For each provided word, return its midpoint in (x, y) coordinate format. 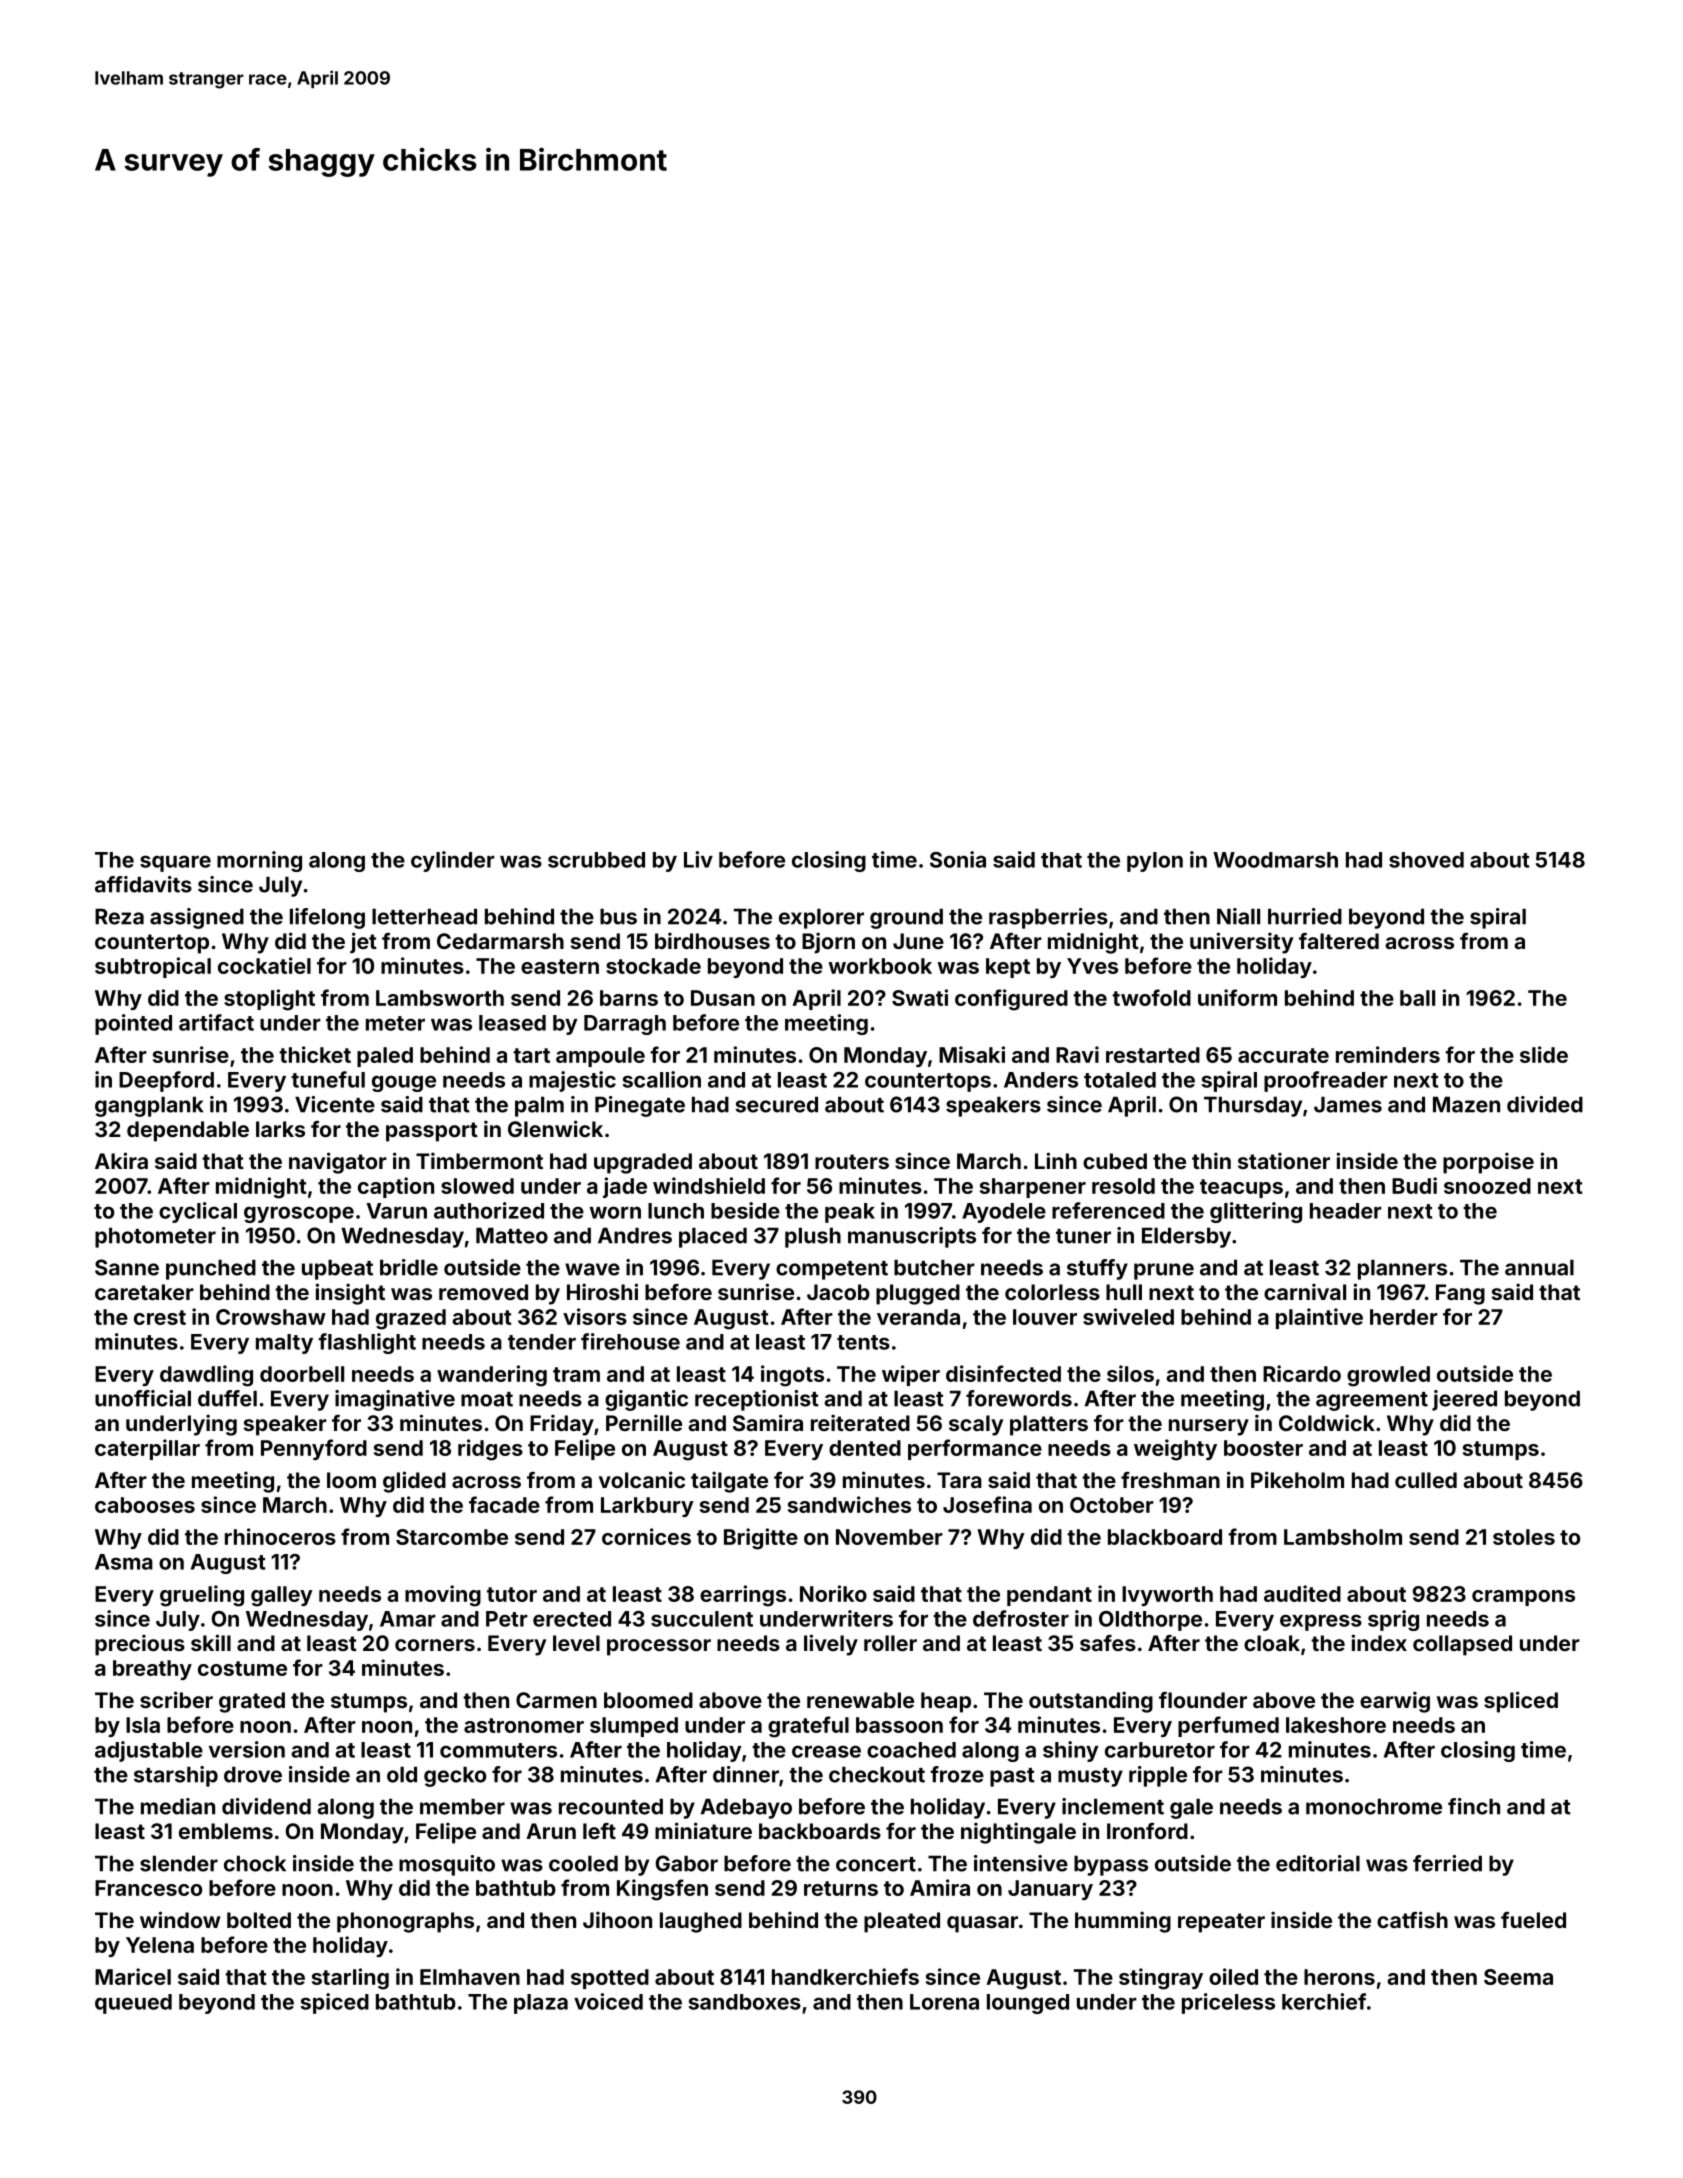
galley (282, 1596)
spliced (1521, 1702)
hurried (1305, 916)
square (175, 863)
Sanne (127, 1267)
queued (133, 2004)
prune (1164, 1271)
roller (890, 1643)
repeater (1221, 1923)
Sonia (958, 859)
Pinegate (640, 1106)
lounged (1028, 2004)
